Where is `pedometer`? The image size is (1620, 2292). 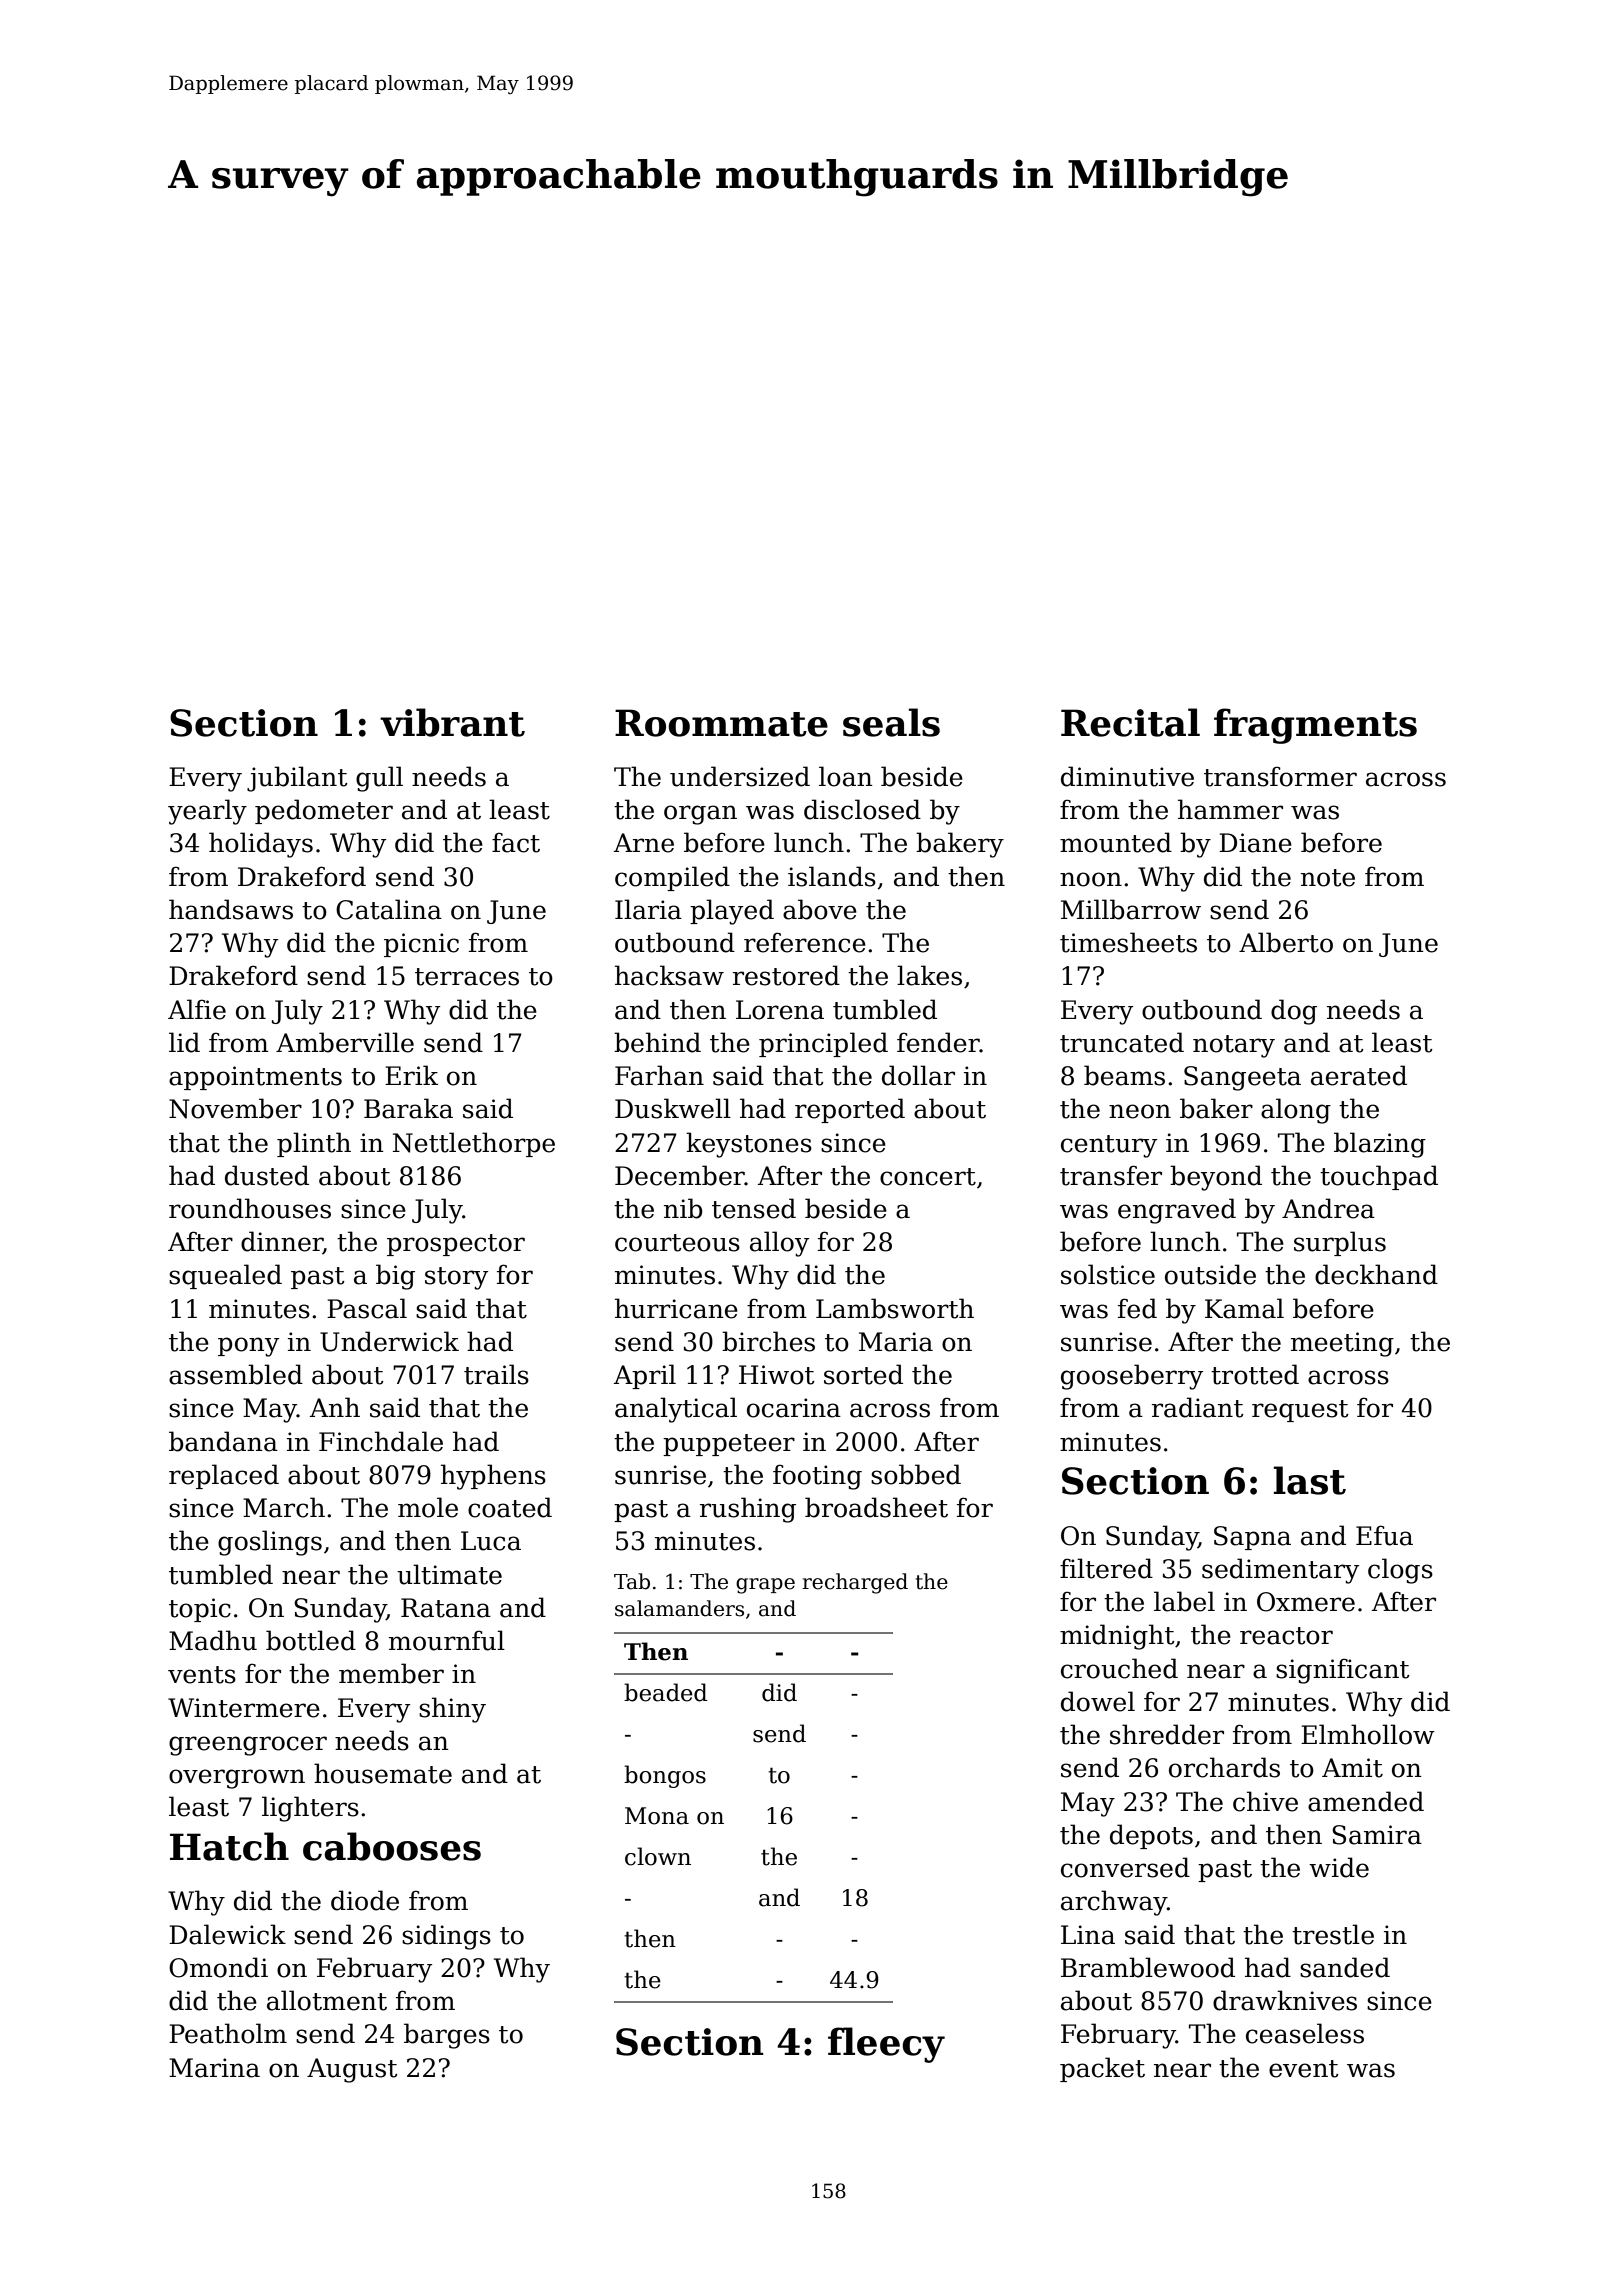
pedometer is located at coordinates (324, 811).
